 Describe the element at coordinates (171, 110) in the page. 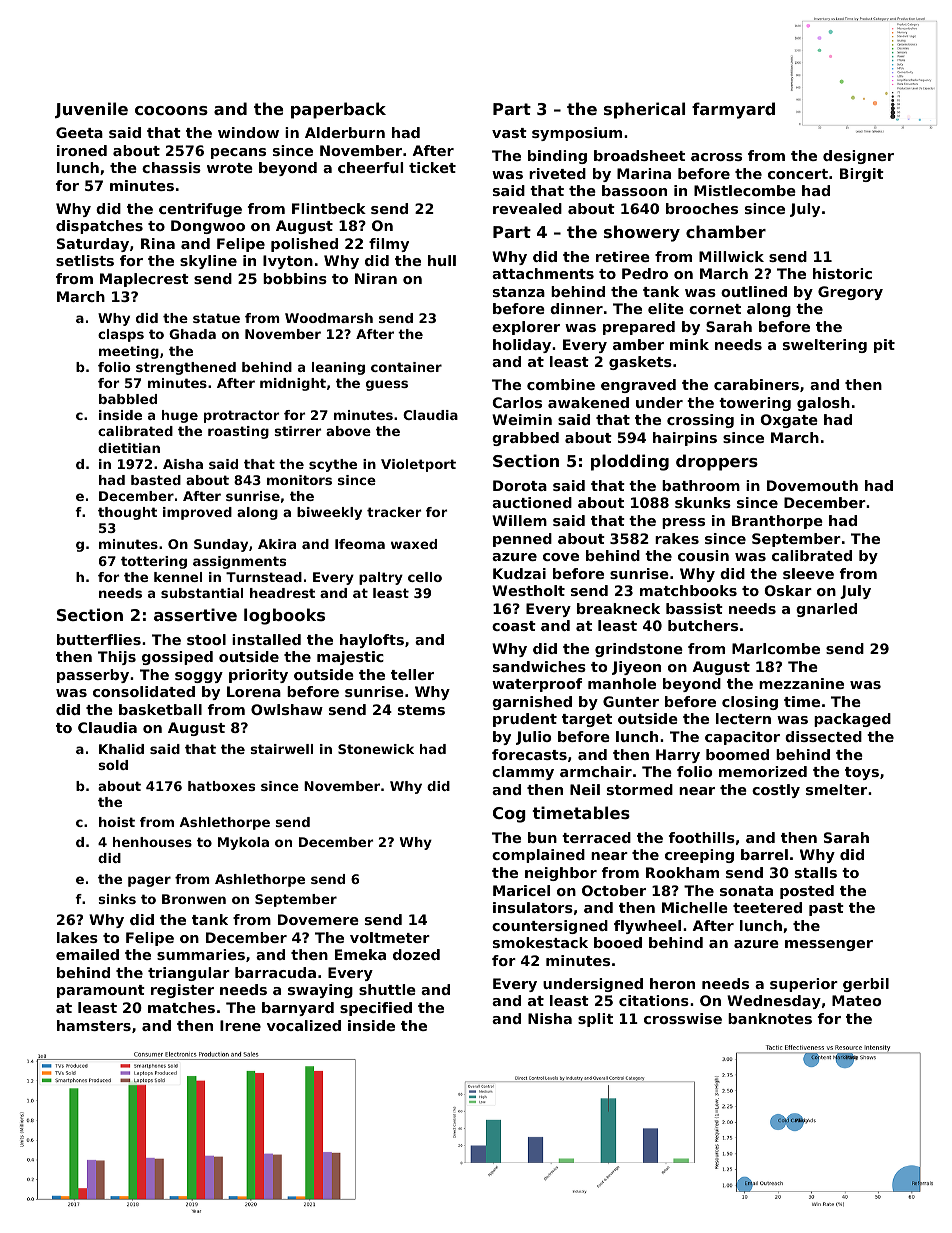

I see `cocoons` at that location.
